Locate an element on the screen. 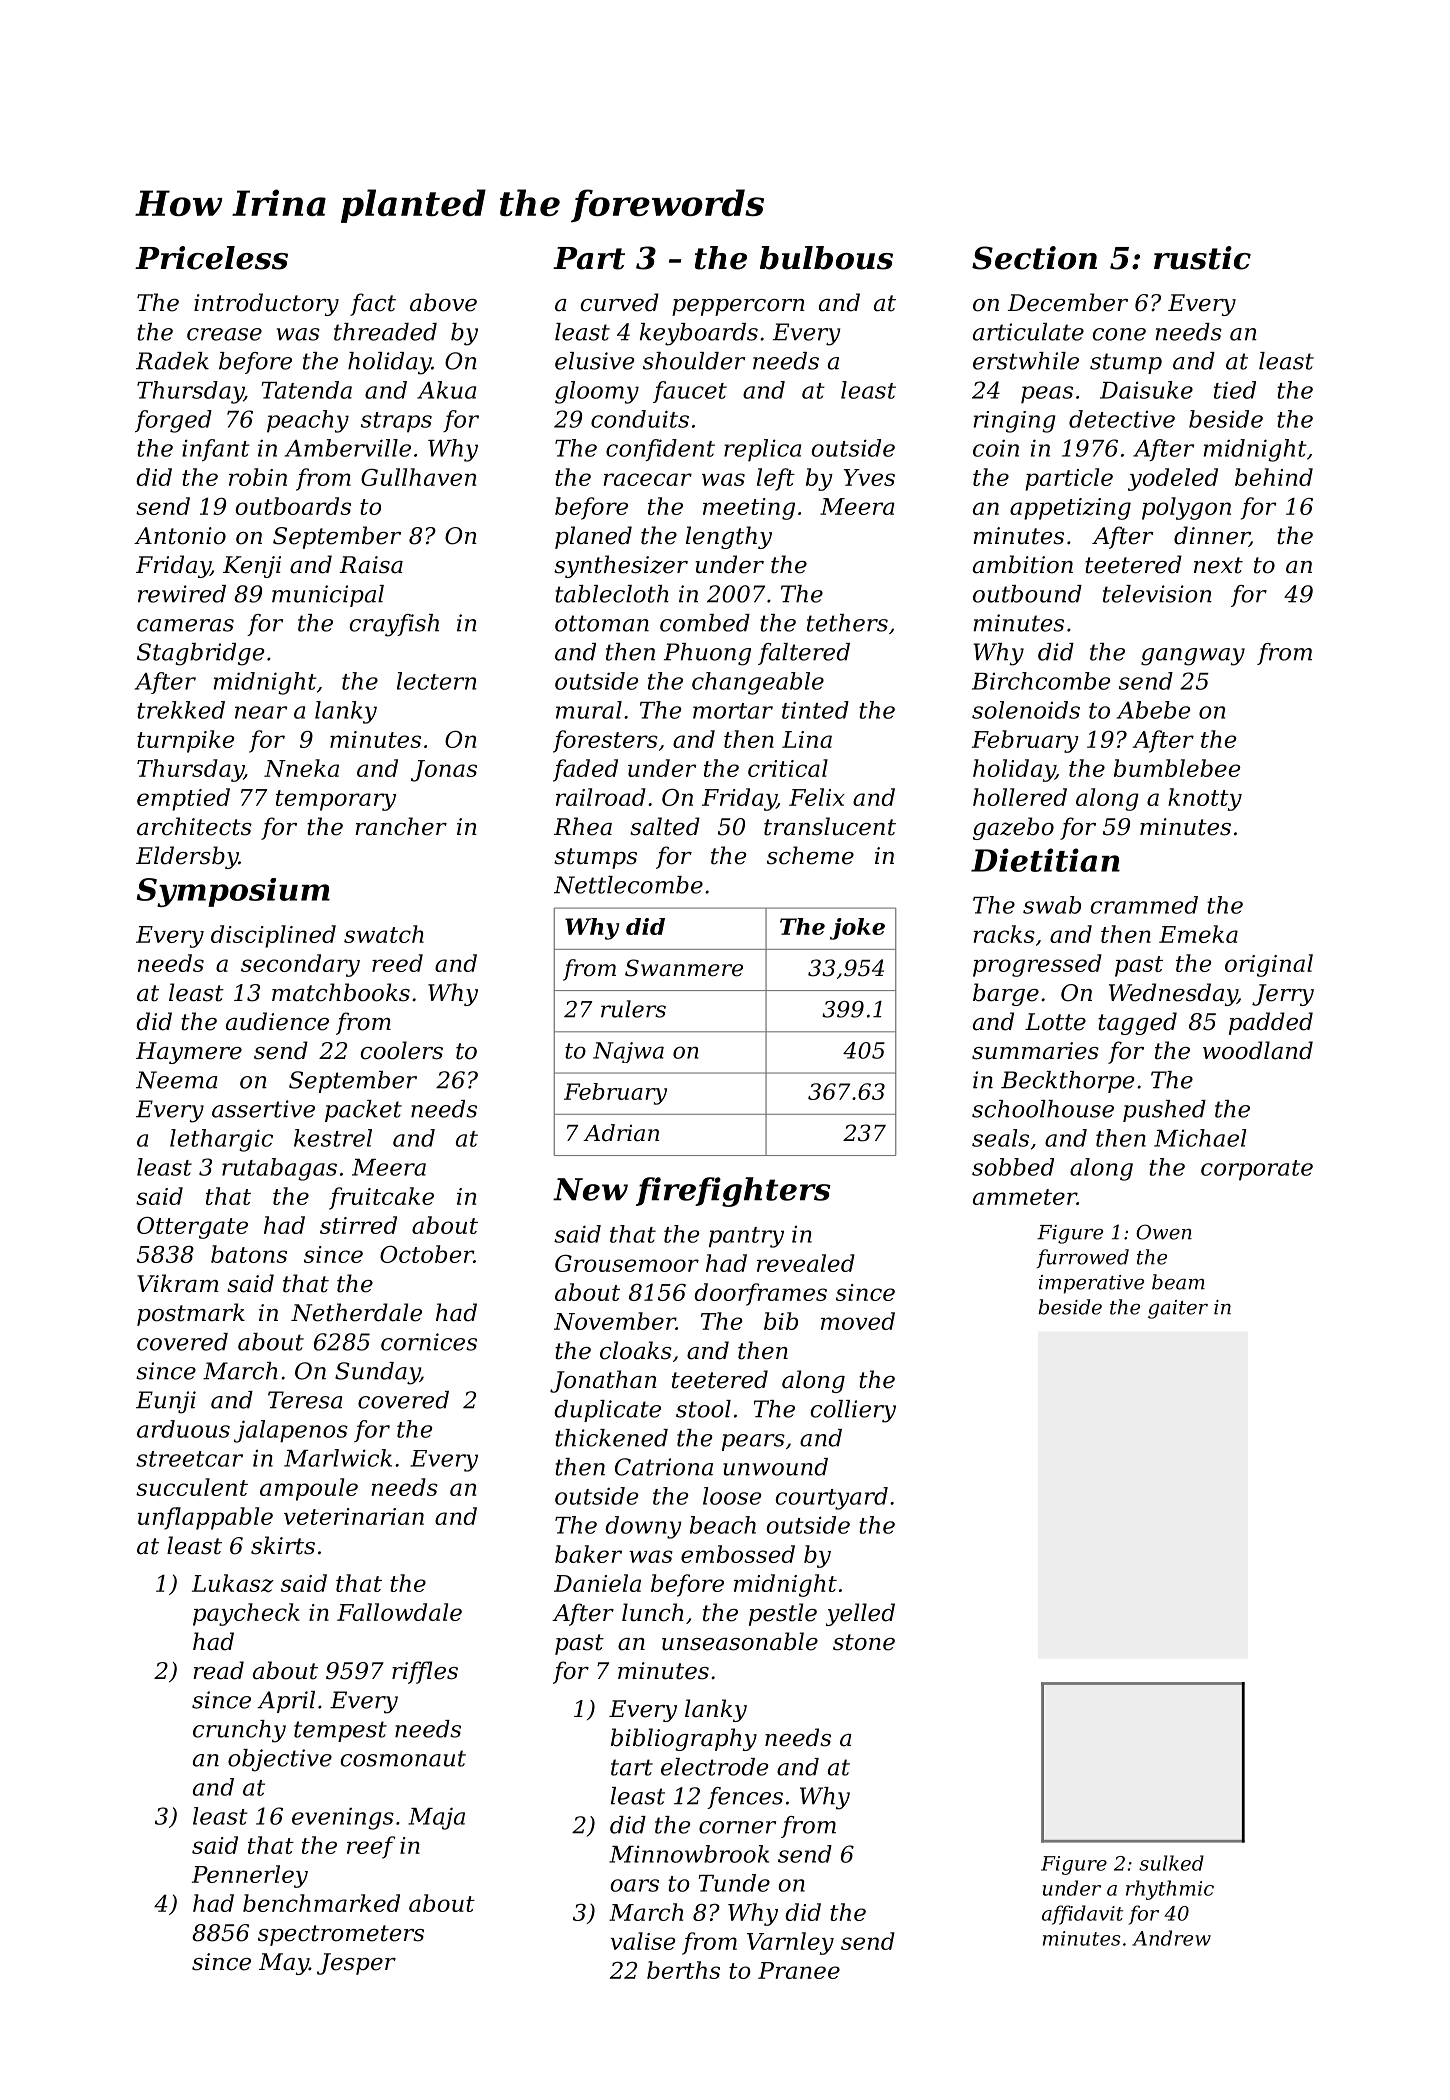 The image size is (1450, 2100). cosmonaut is located at coordinates (403, 1758).
